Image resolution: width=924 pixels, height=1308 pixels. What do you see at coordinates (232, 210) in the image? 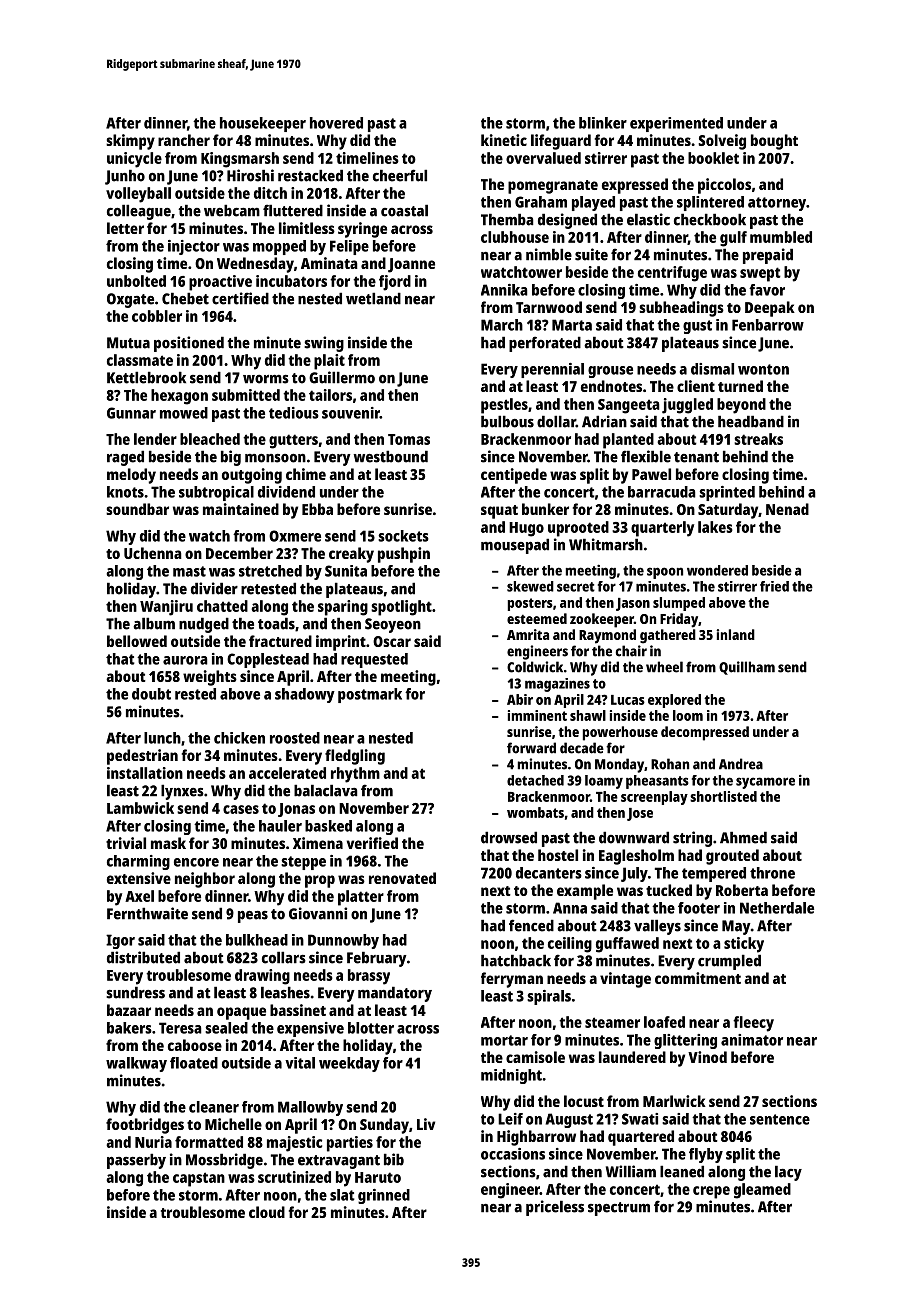
I see `webcam` at bounding box center [232, 210].
